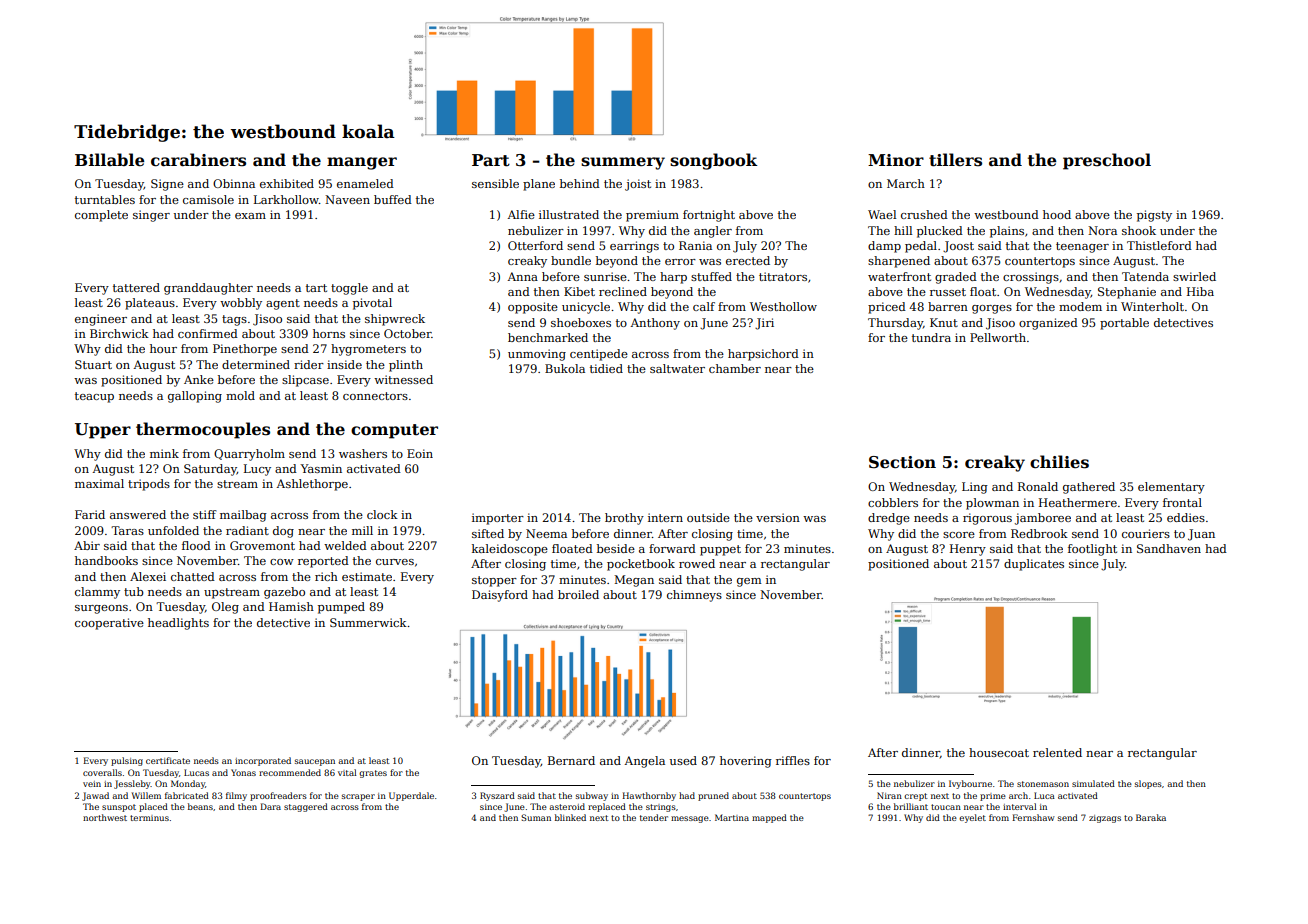 The image size is (1308, 924). What do you see at coordinates (769, 818) in the page?
I see `mapped` at bounding box center [769, 818].
